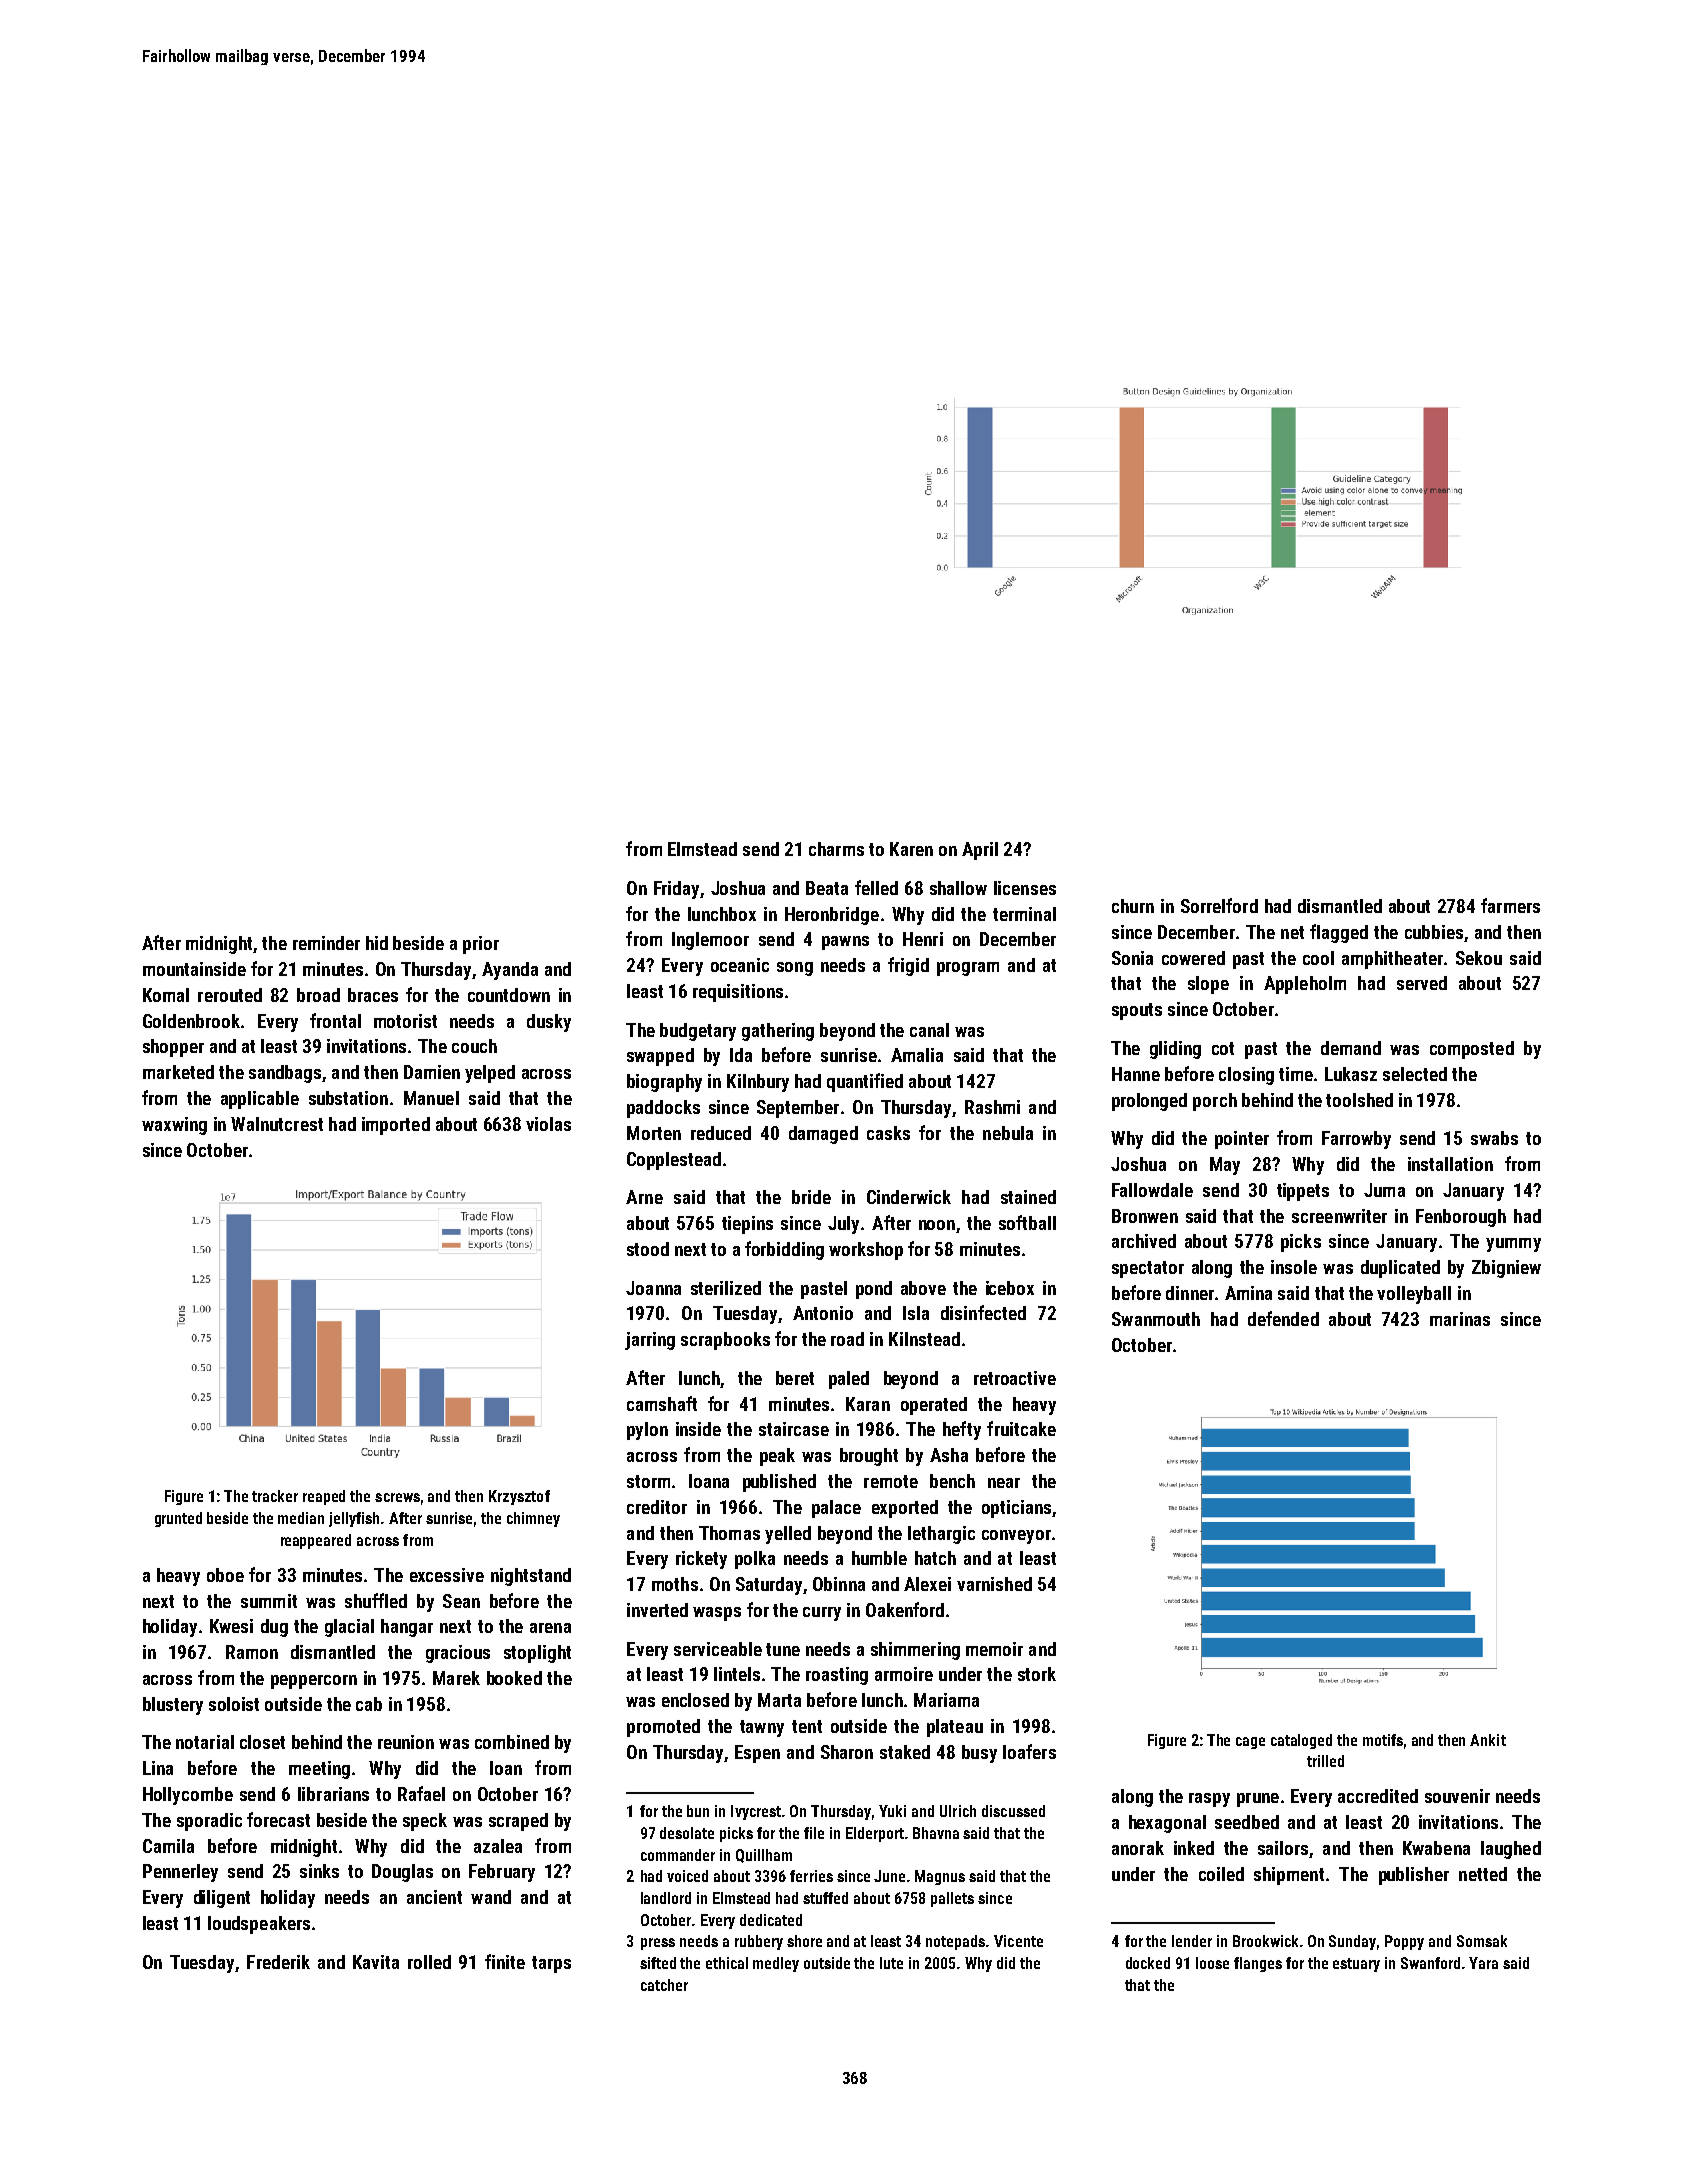 The width and height of the screenshot is (1683, 2178). What do you see at coordinates (994, 1584) in the screenshot?
I see `varnished` at bounding box center [994, 1584].
